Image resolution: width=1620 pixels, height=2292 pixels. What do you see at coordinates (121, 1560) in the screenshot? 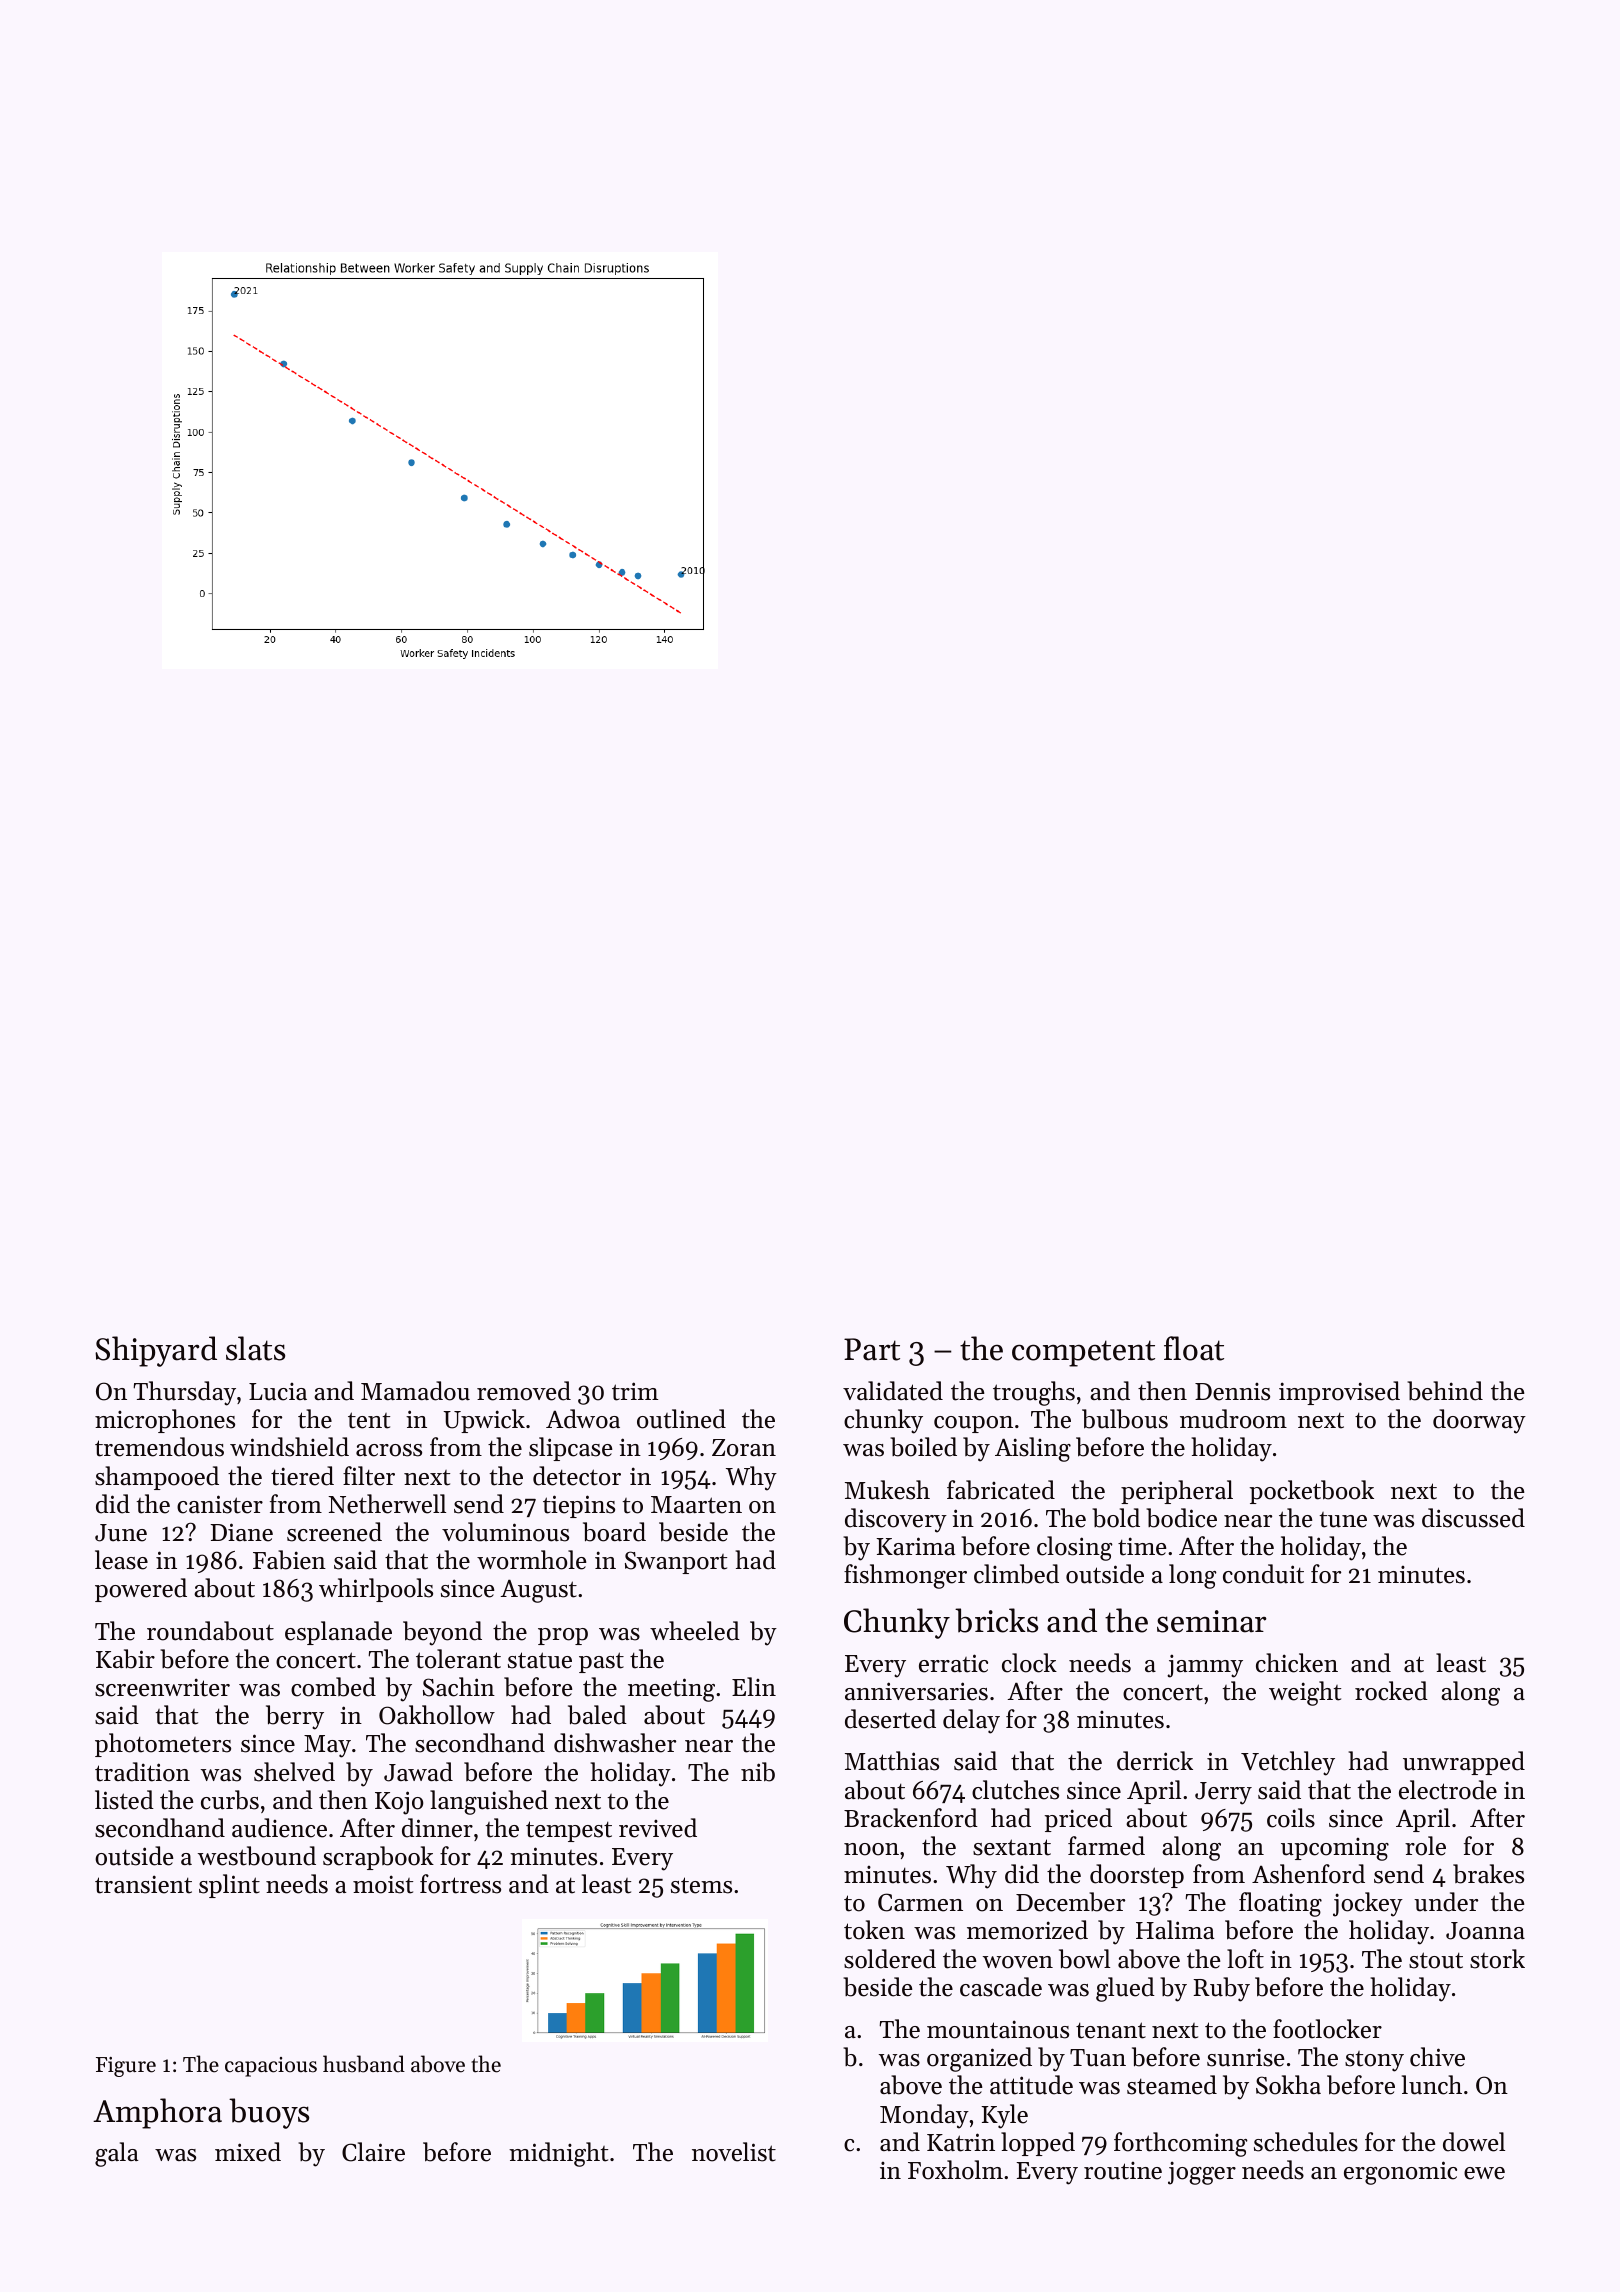
I see `lease` at bounding box center [121, 1560].
